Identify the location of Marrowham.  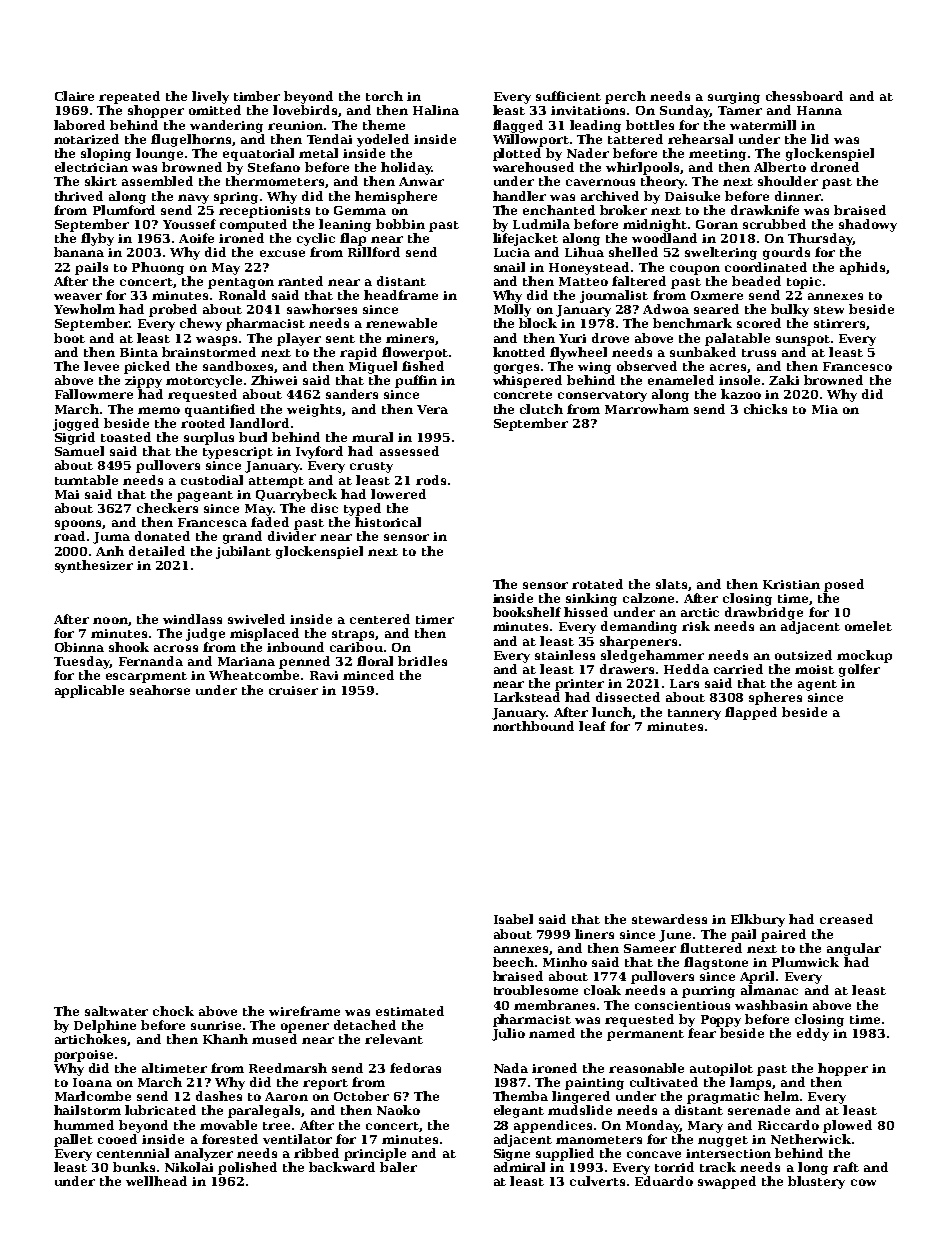
(647, 409).
